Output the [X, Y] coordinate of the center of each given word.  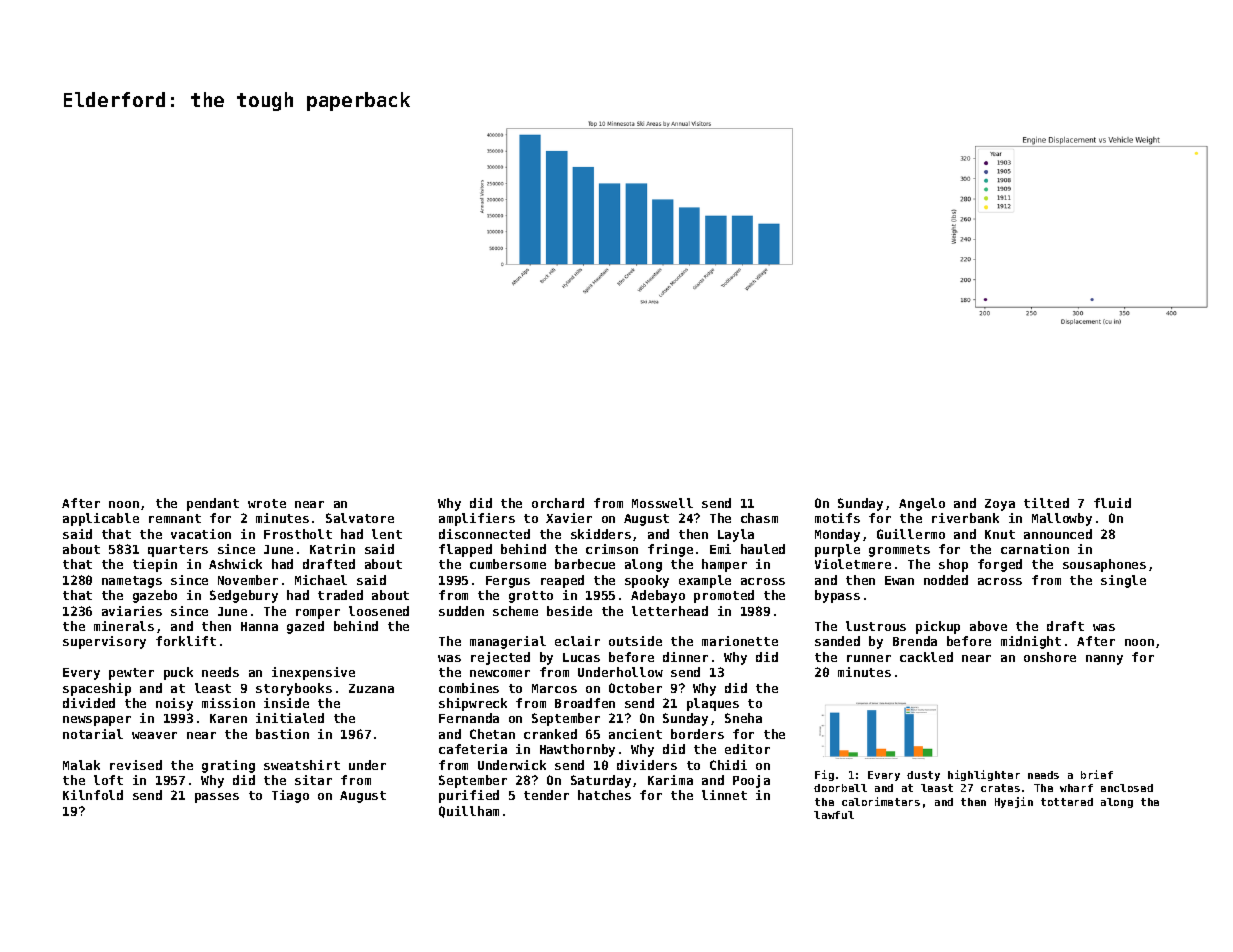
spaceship [97, 689]
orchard [558, 503]
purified [469, 796]
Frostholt [298, 534]
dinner [685, 657]
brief [1097, 774]
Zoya [1000, 505]
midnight [1031, 642]
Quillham [469, 812]
